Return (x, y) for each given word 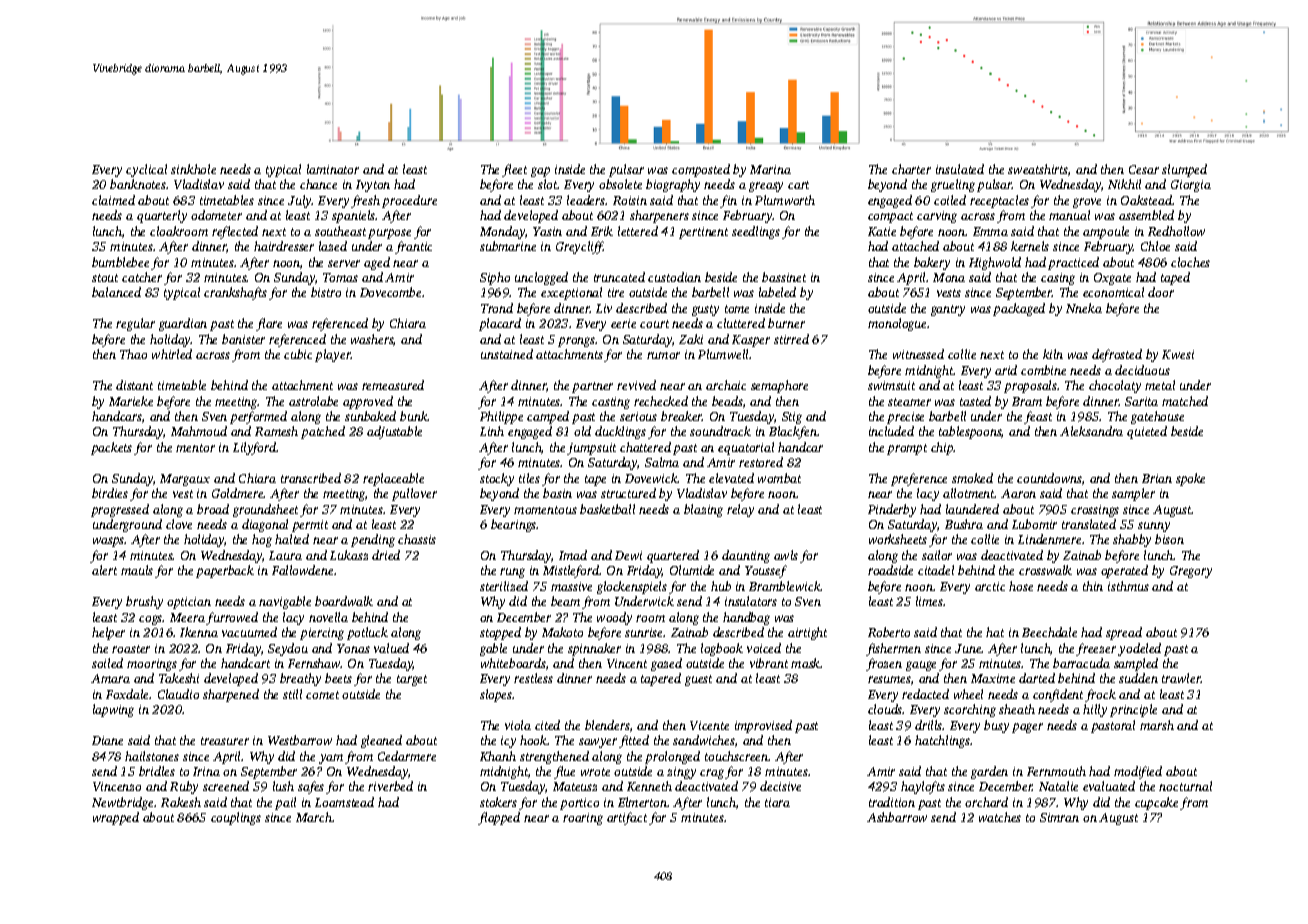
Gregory (1191, 572)
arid (1006, 370)
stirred (791, 339)
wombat (779, 478)
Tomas (340, 277)
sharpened (231, 695)
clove (179, 524)
